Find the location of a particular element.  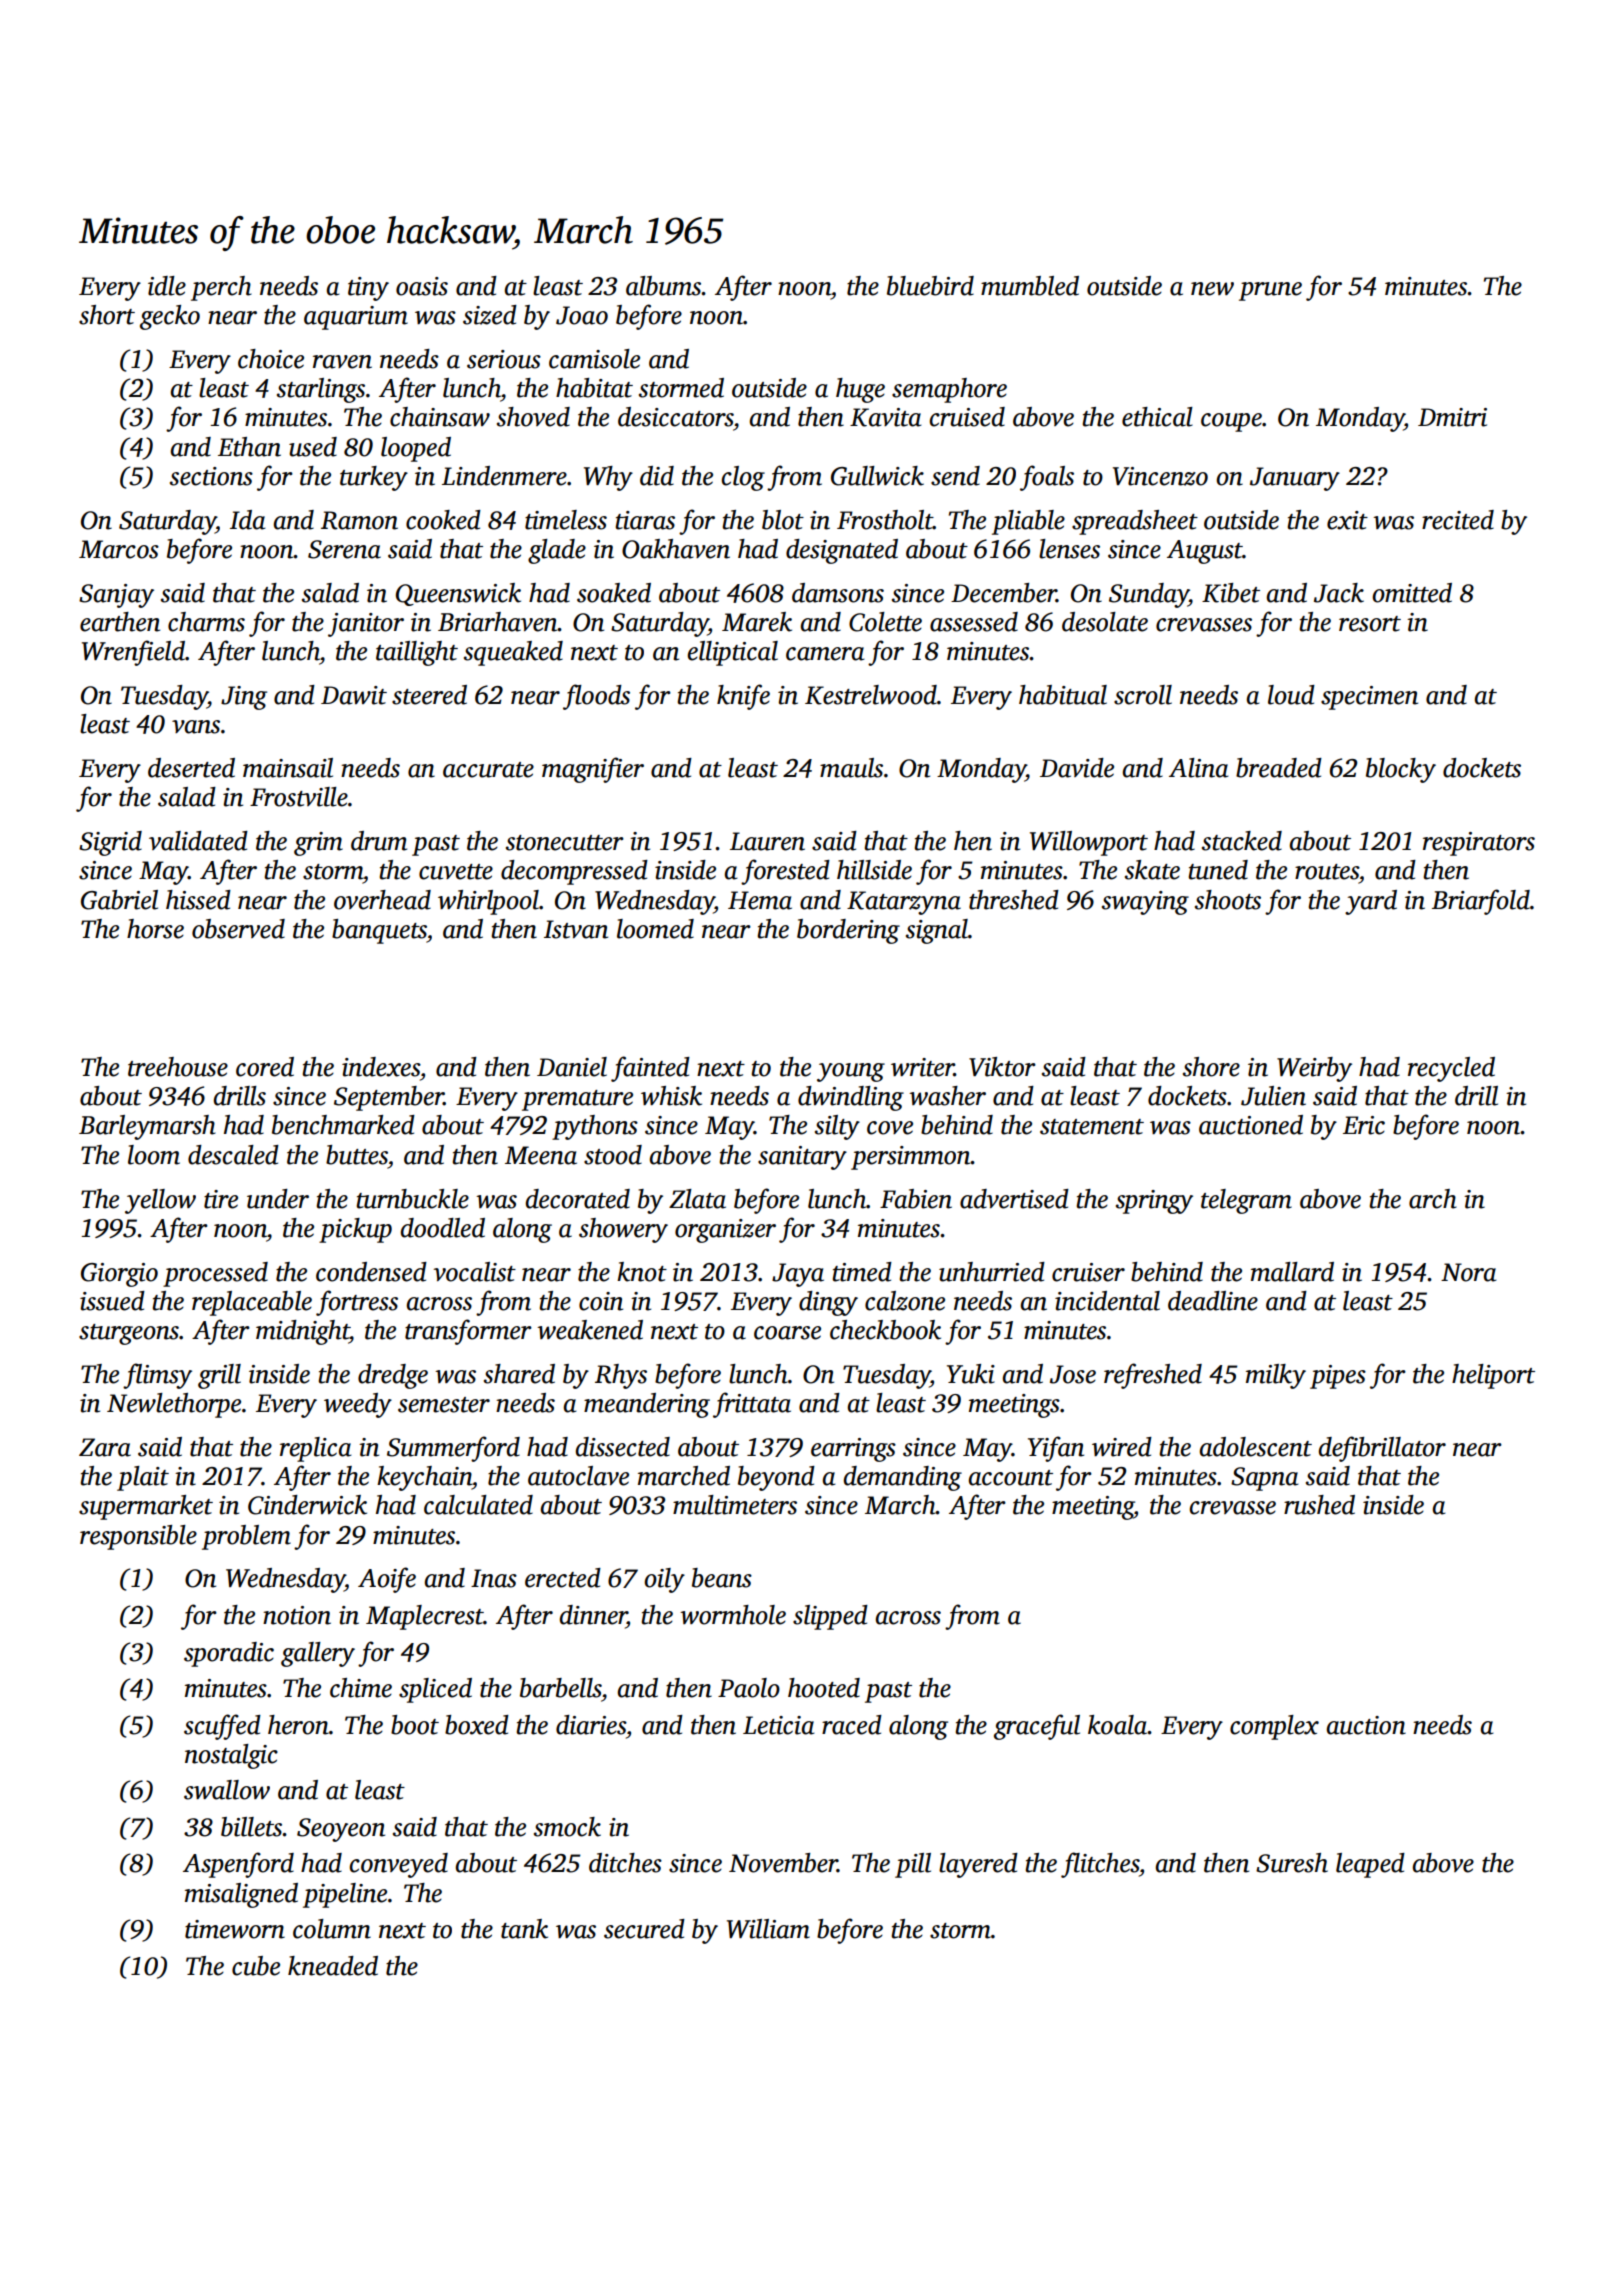

Nora is located at coordinates (1469, 1272).
